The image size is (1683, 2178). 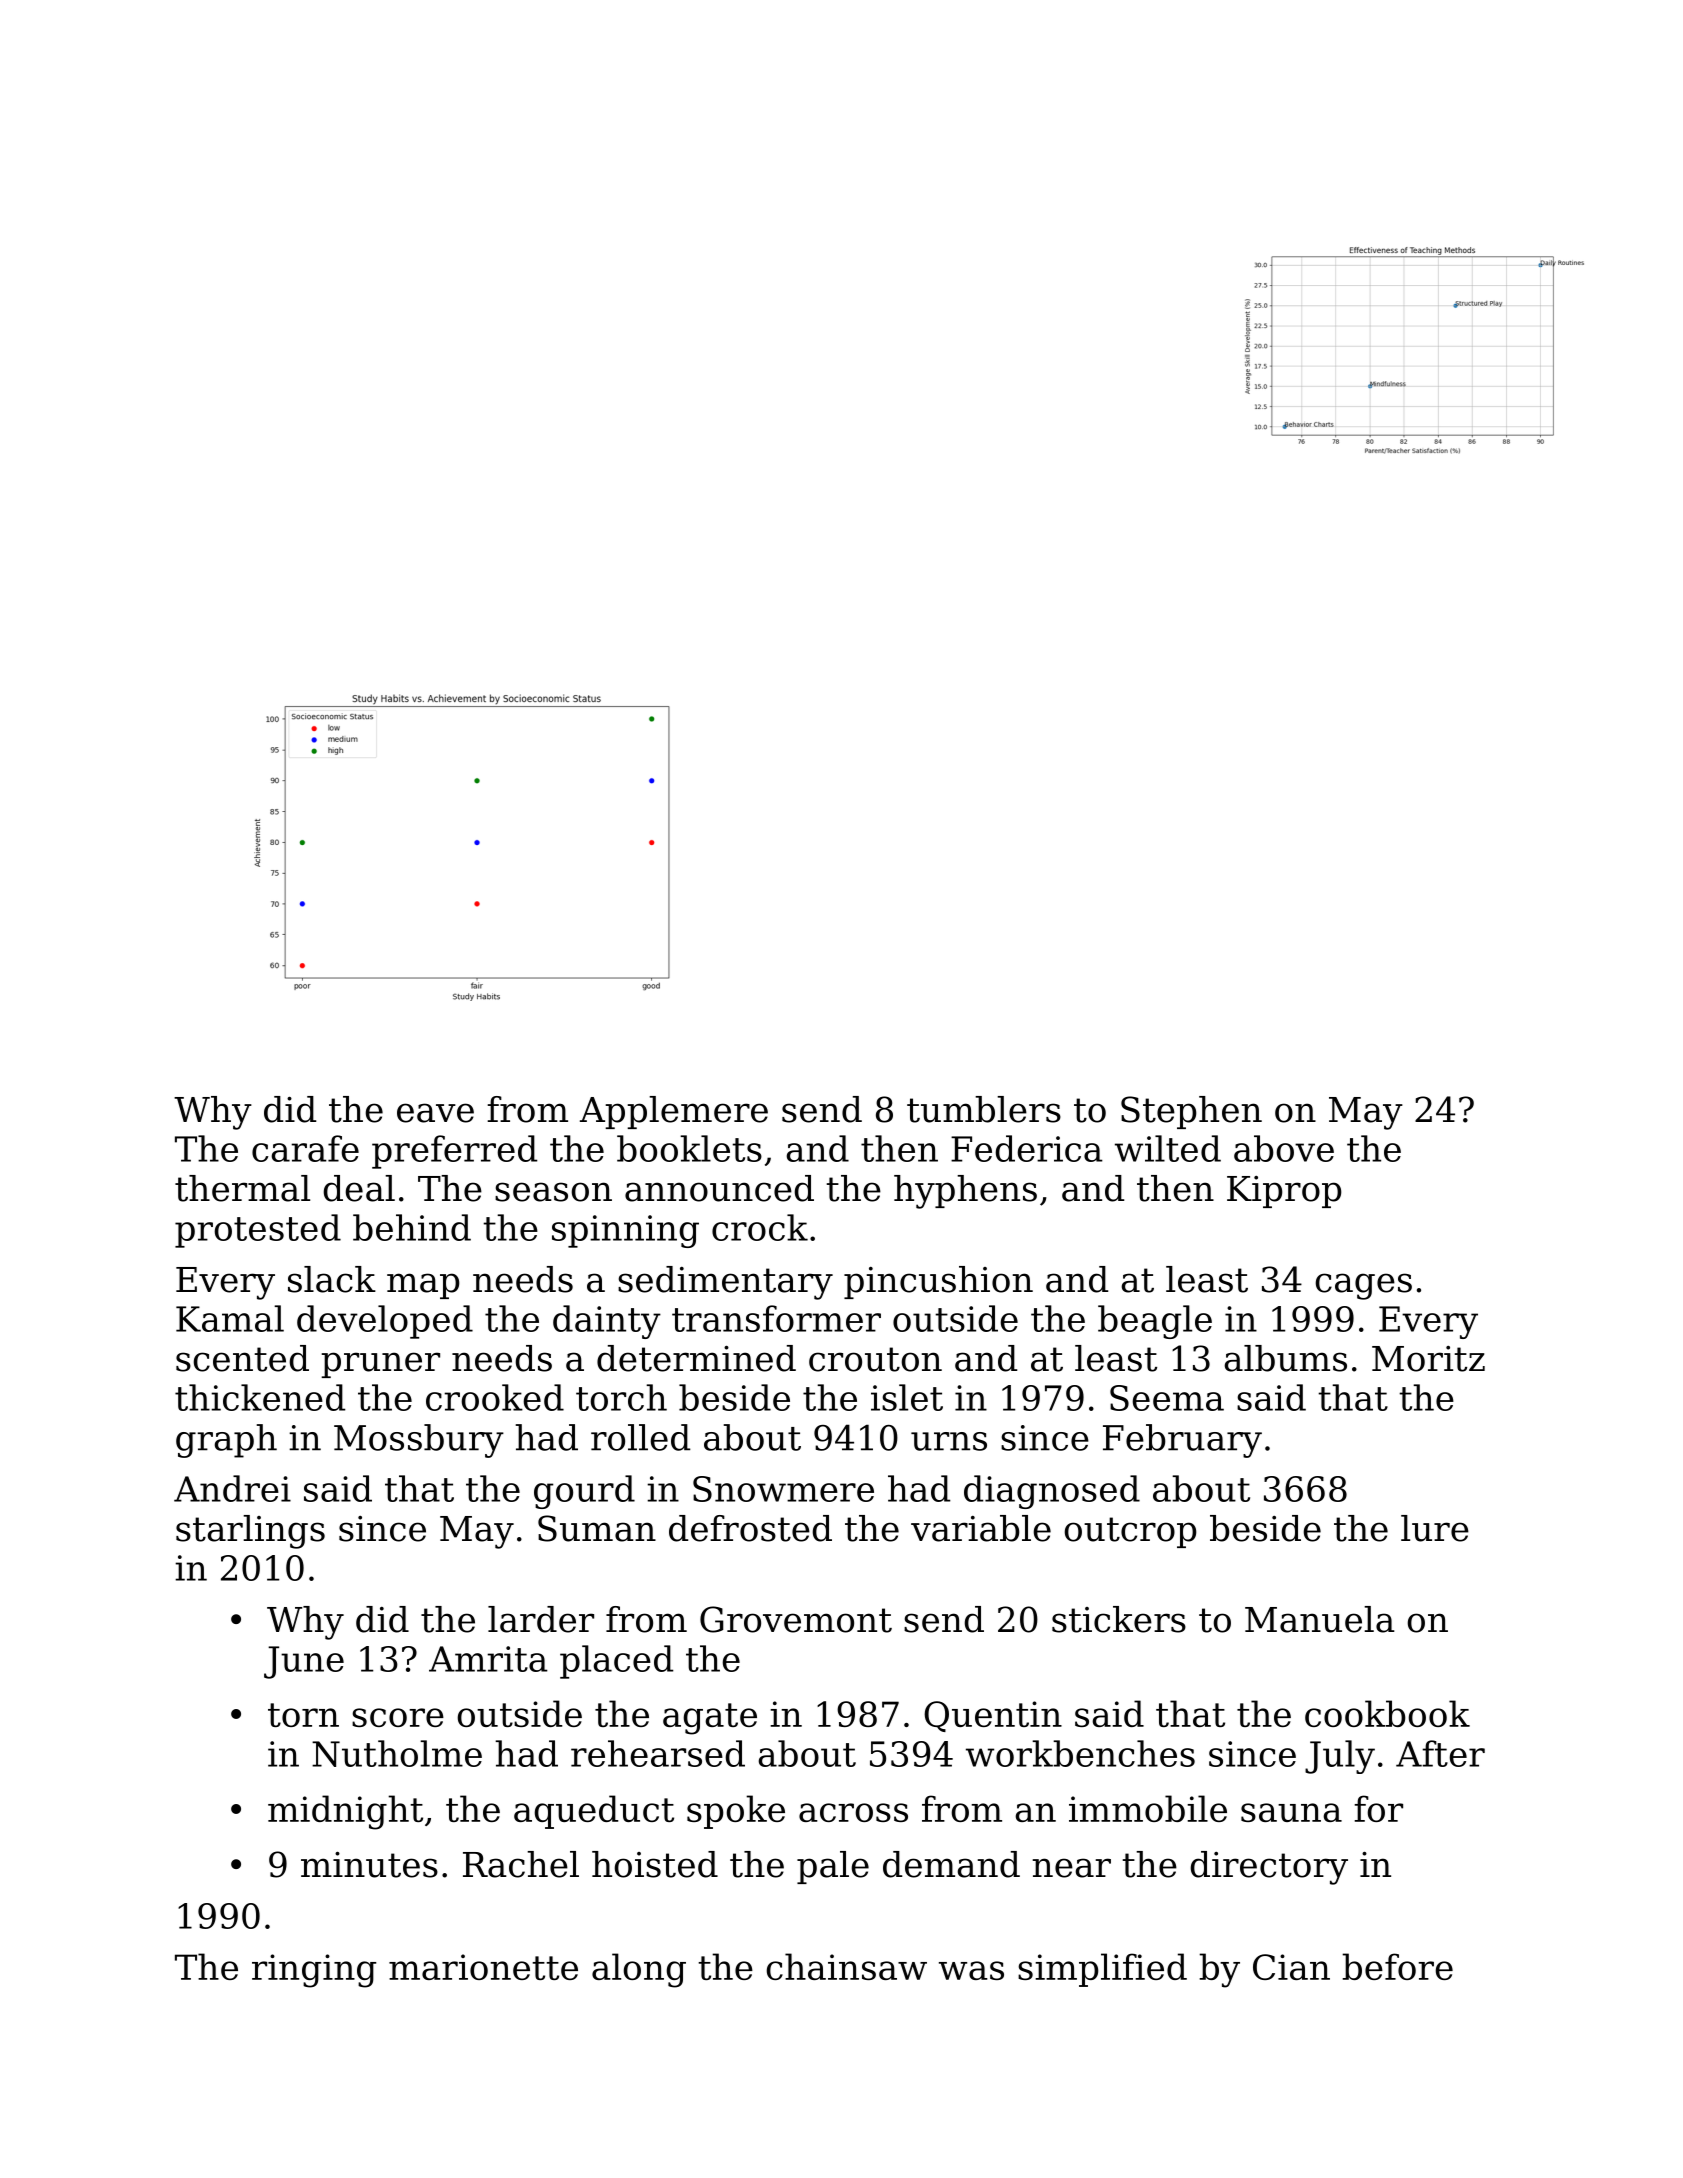 What do you see at coordinates (674, 1112) in the image?
I see `Applemere` at bounding box center [674, 1112].
